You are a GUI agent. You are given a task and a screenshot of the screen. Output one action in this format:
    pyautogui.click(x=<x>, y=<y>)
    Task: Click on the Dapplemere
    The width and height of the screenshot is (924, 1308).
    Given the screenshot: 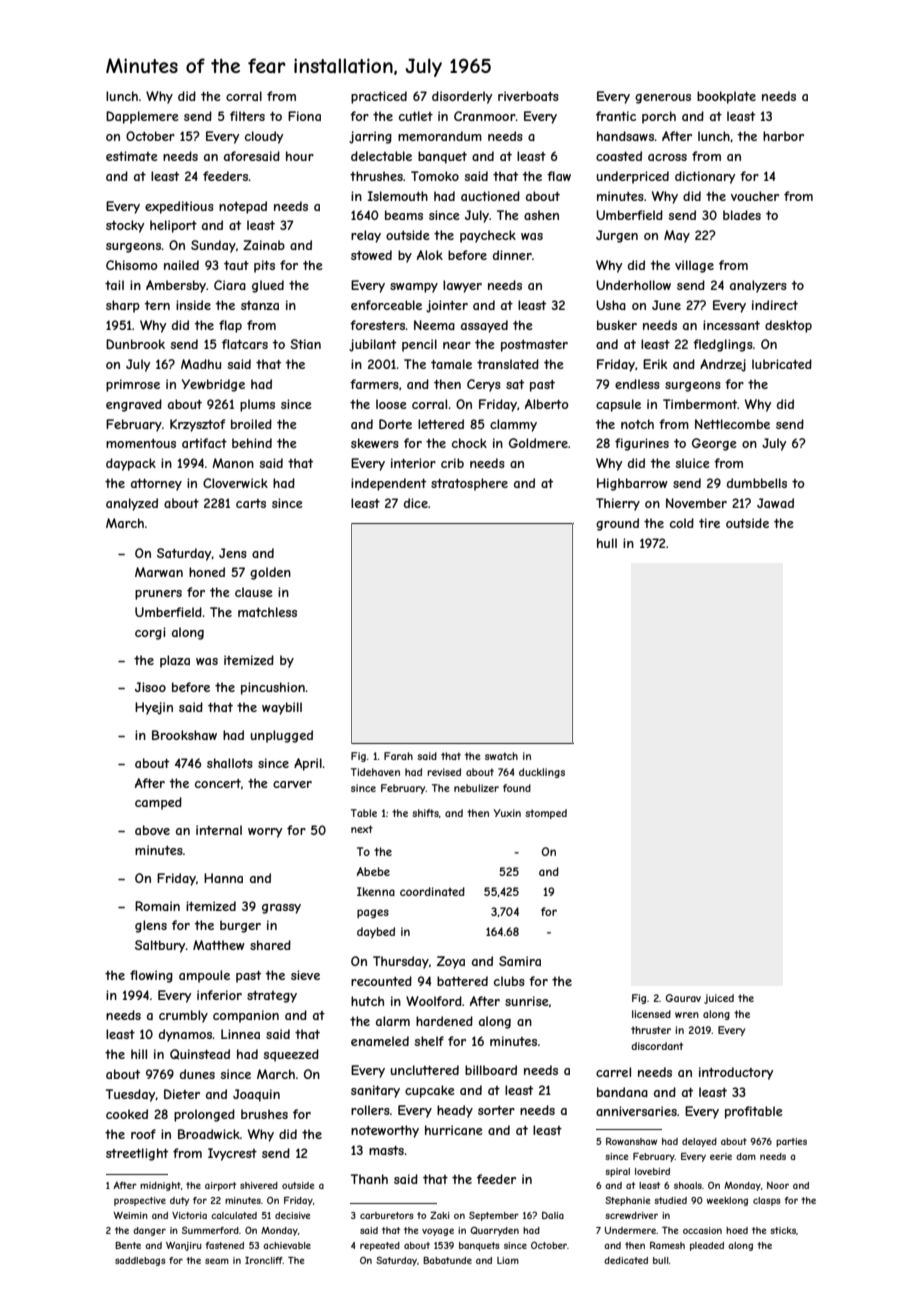 What is the action you would take?
    pyautogui.click(x=142, y=117)
